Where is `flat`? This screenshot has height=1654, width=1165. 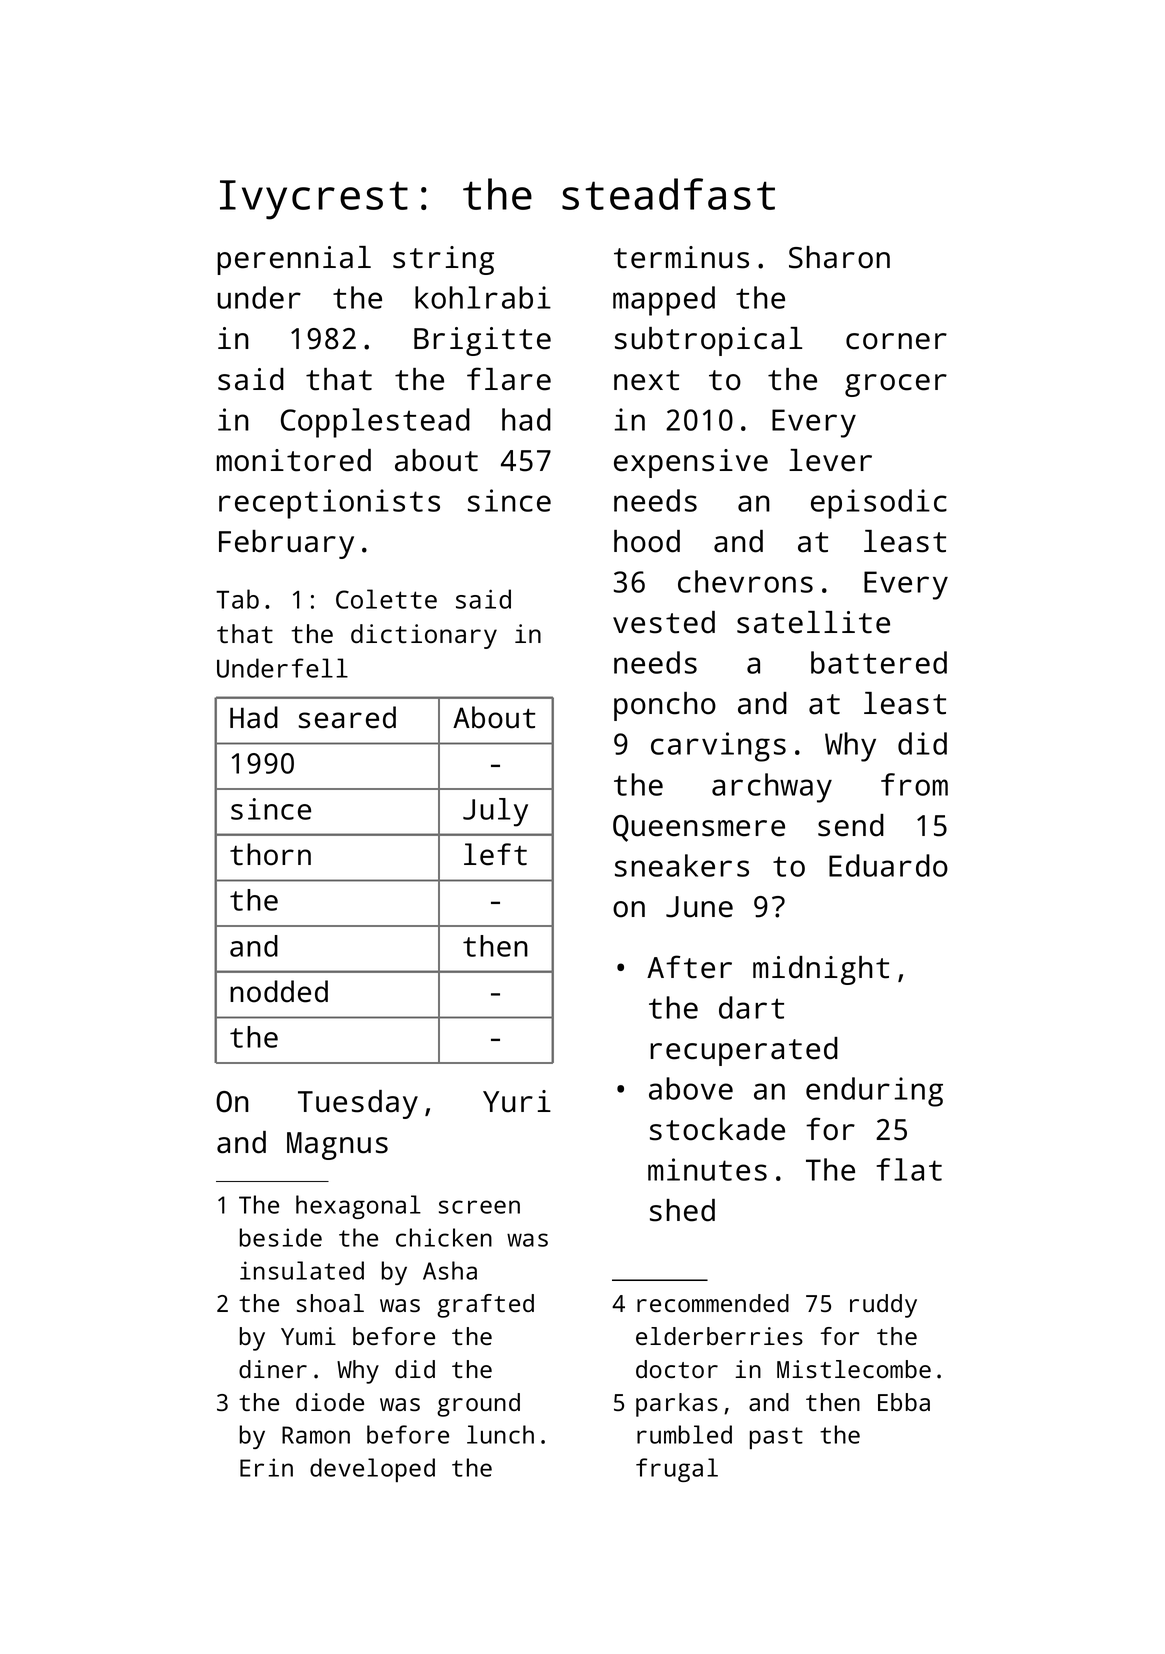
flat is located at coordinates (909, 1169).
